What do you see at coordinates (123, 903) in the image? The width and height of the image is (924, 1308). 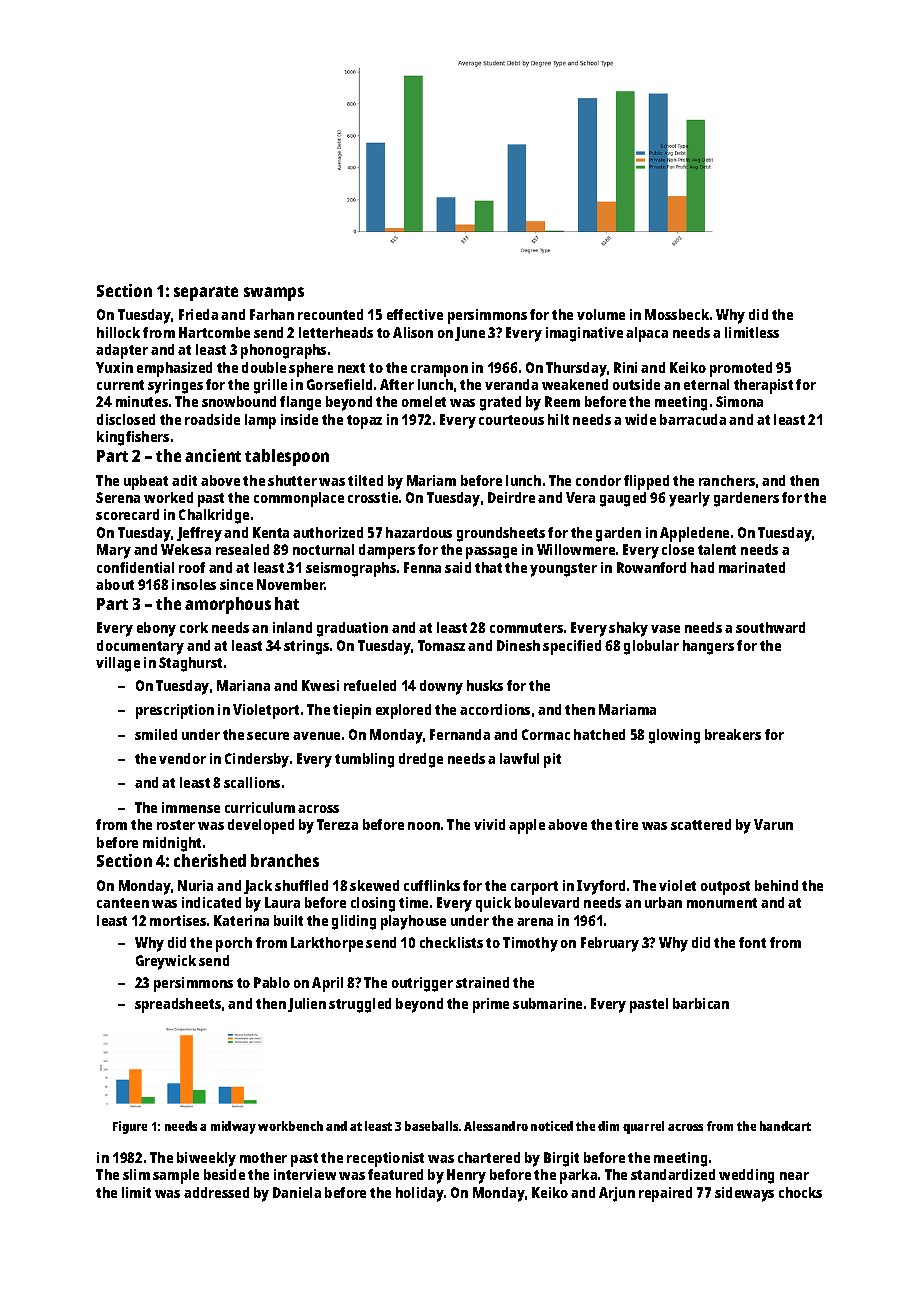 I see `canteen` at bounding box center [123, 903].
